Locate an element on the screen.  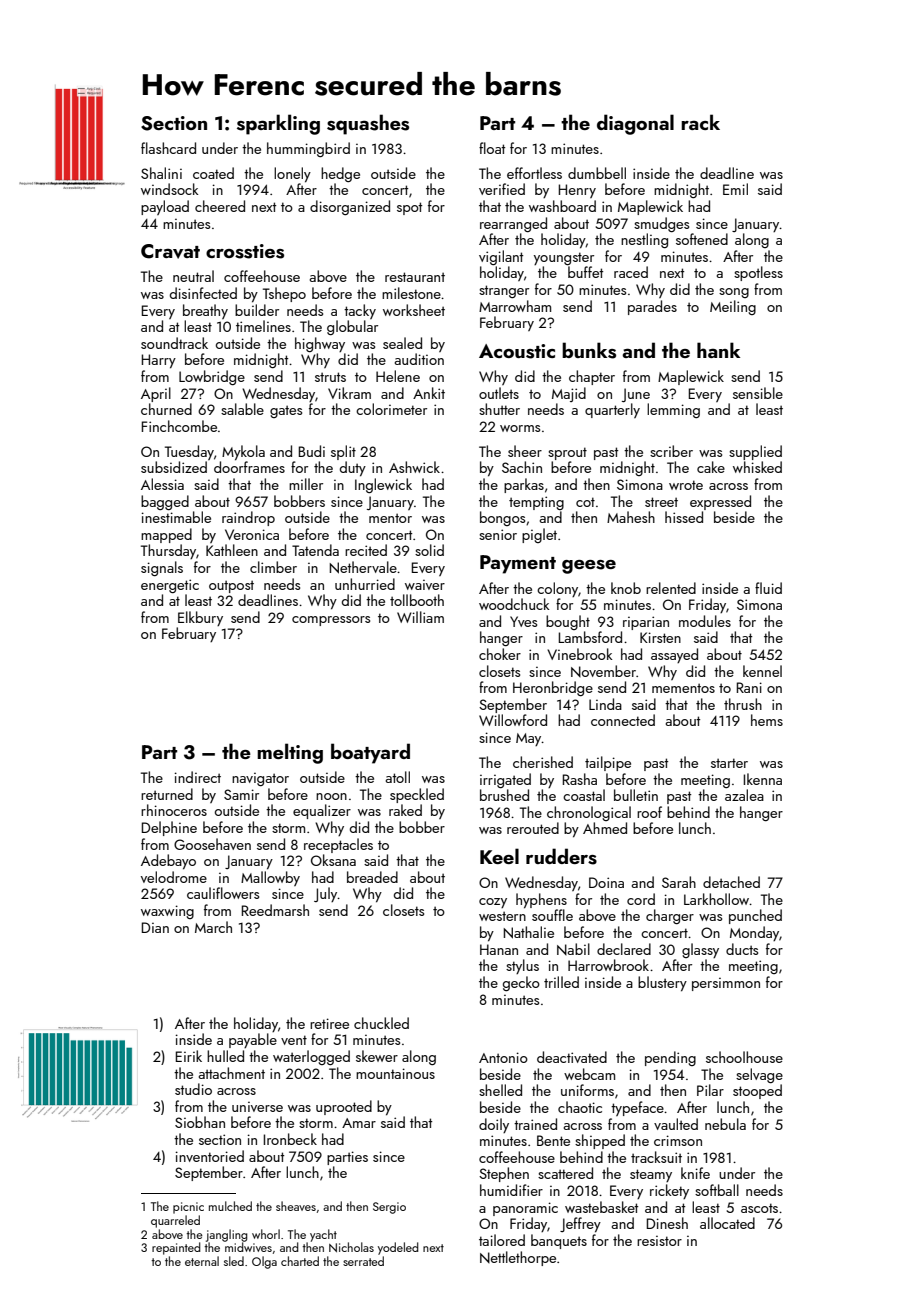
melting is located at coordinates (290, 753).
